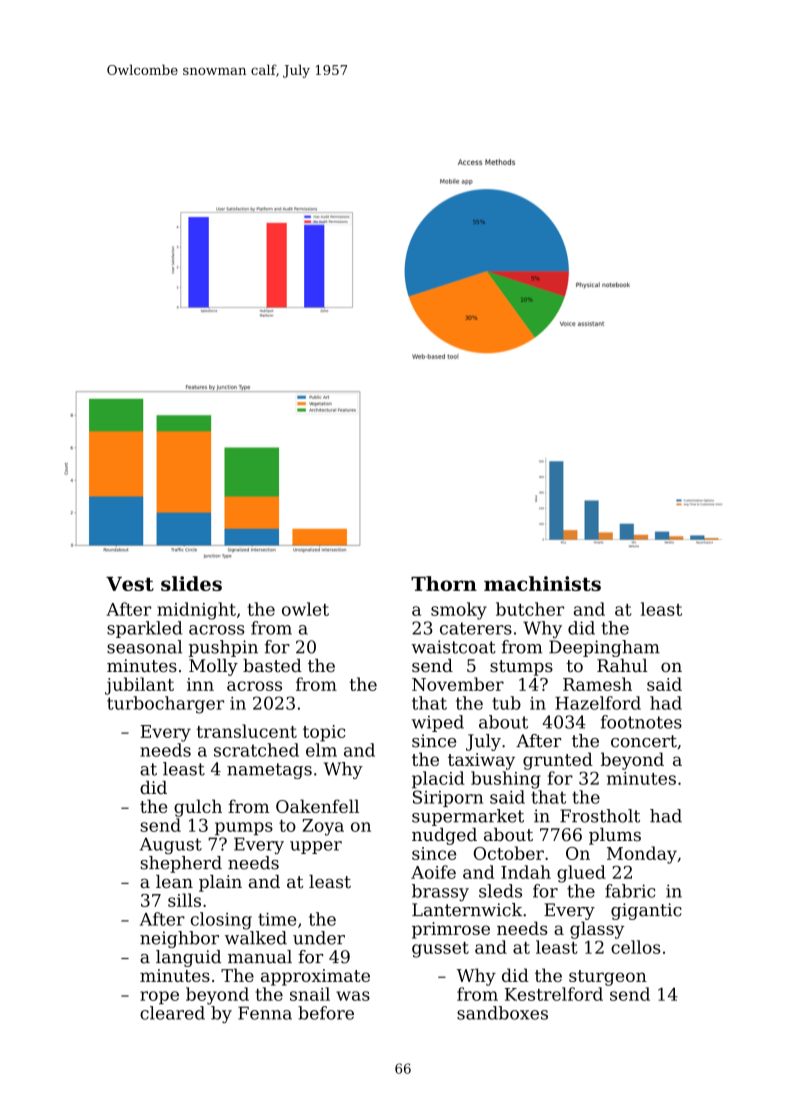  What do you see at coordinates (526, 872) in the screenshot?
I see `Indah` at bounding box center [526, 872].
